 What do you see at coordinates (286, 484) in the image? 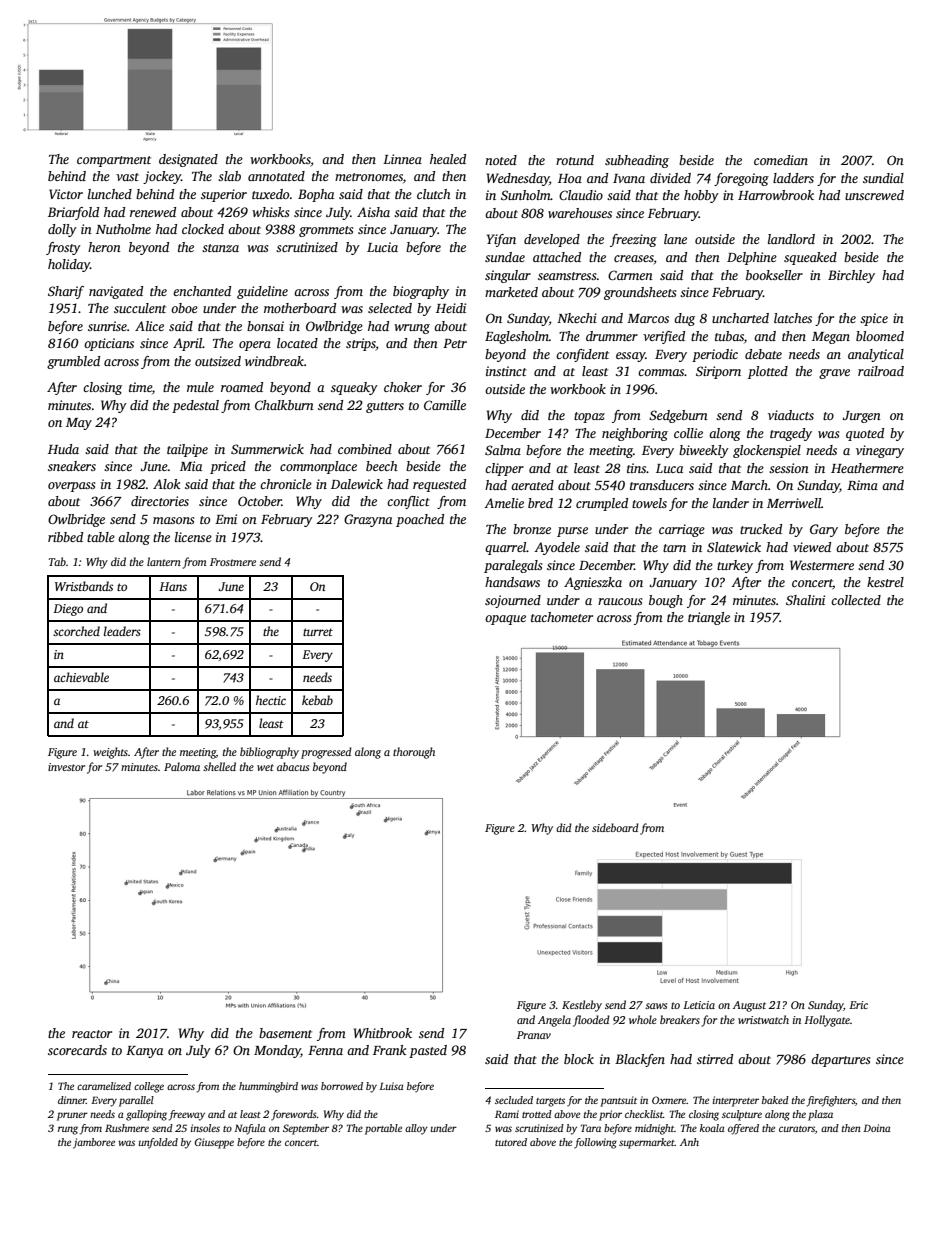
I see `chronicle` at bounding box center [286, 484].
